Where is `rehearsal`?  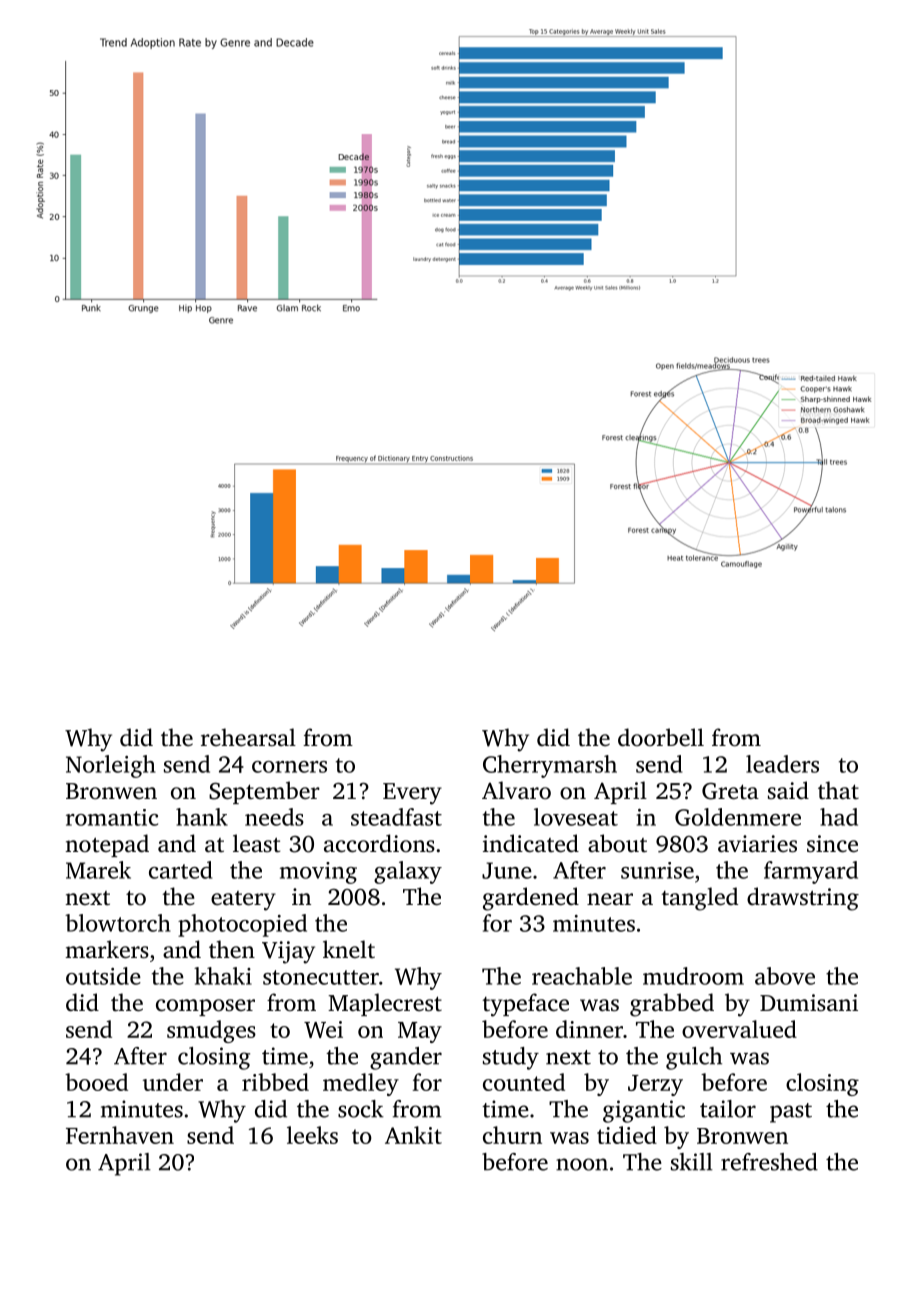
rehearsal is located at coordinates (248, 737).
